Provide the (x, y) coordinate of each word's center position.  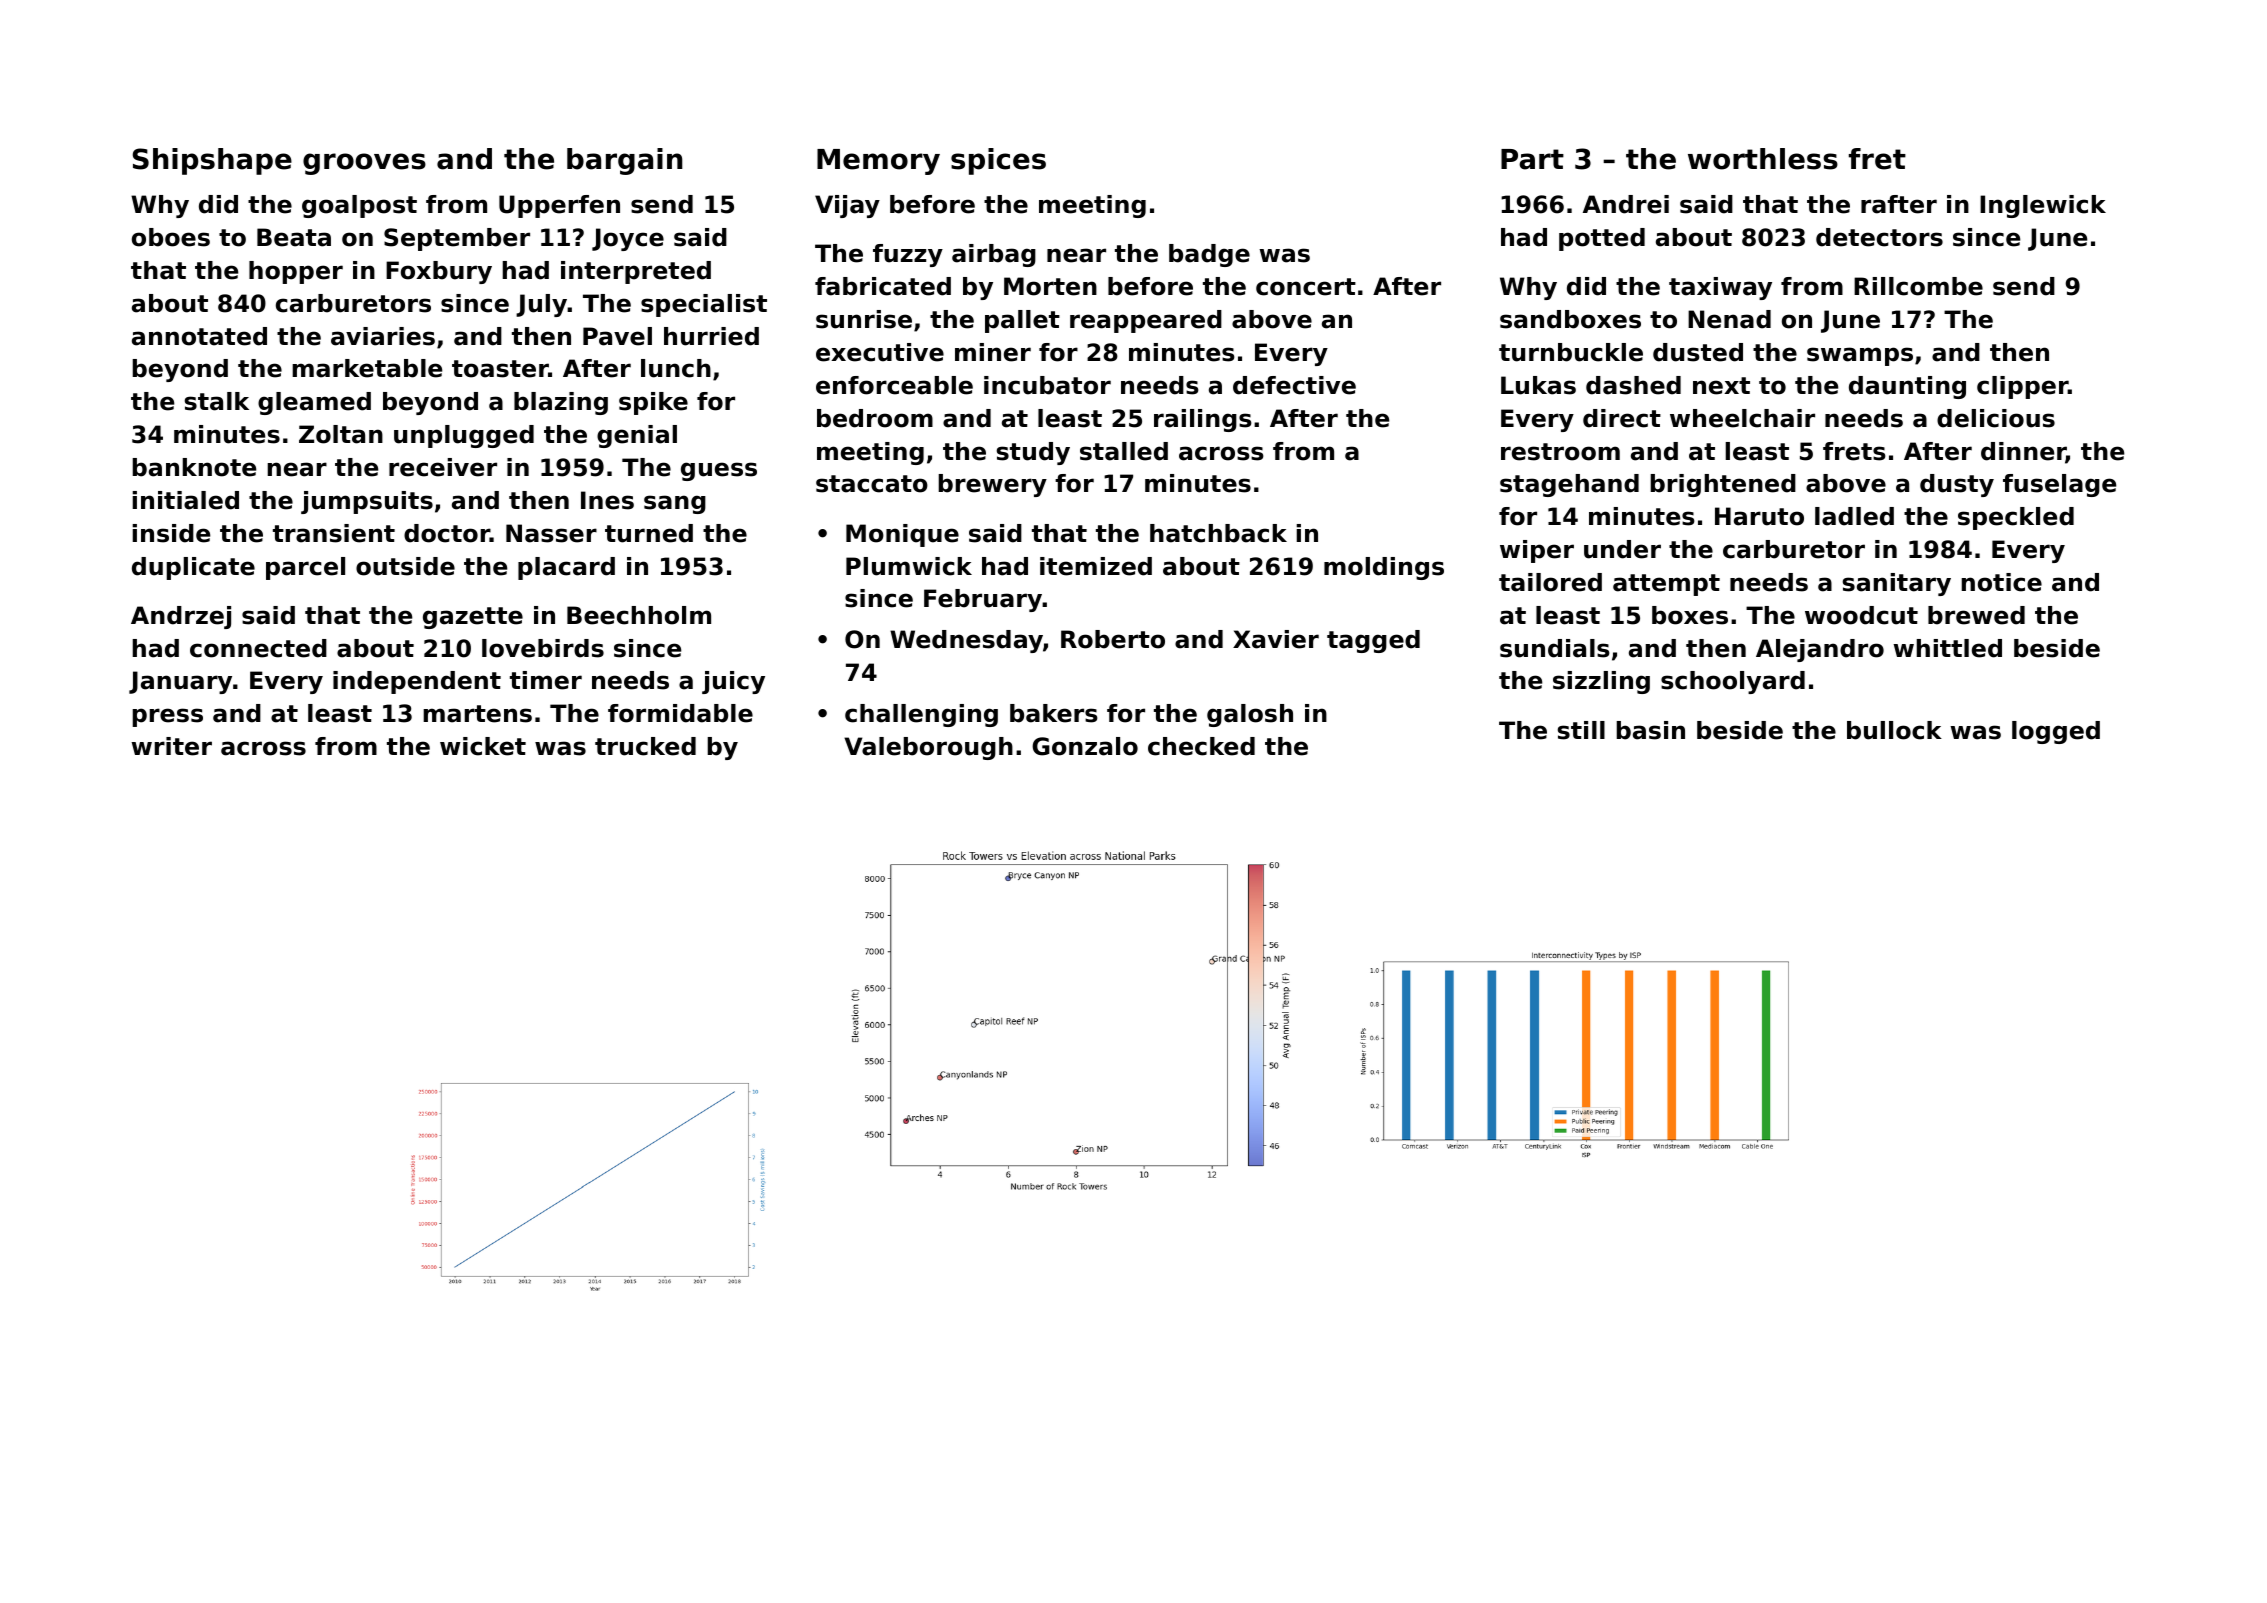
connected (258, 648)
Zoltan (341, 434)
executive (880, 352)
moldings (1384, 568)
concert (1306, 287)
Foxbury (439, 272)
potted (1602, 239)
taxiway (1720, 288)
